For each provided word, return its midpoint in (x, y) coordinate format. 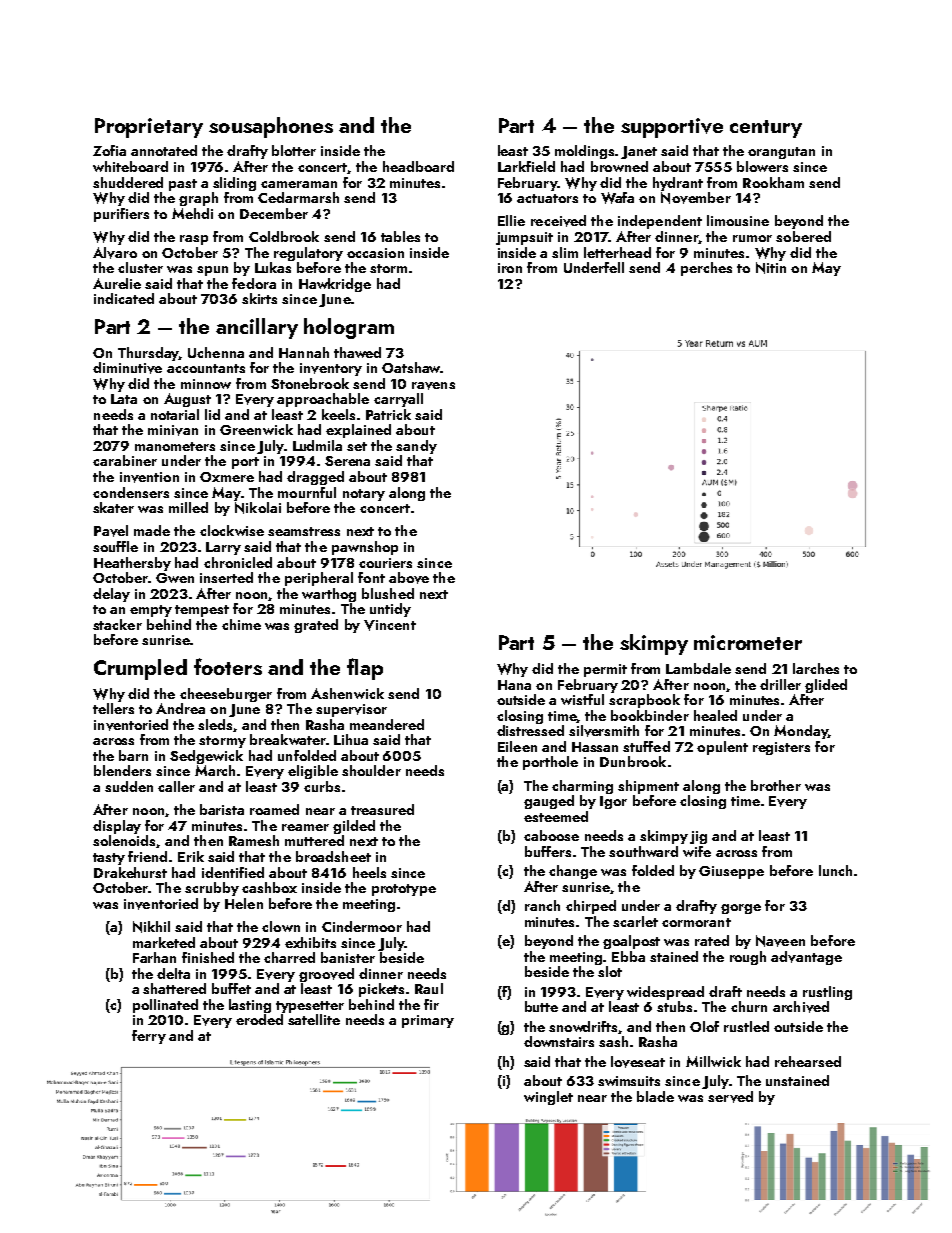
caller (176, 786)
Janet (639, 152)
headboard (418, 166)
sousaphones (271, 127)
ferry (149, 1037)
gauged (549, 802)
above (409, 578)
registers (781, 748)
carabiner (125, 460)
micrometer (748, 642)
